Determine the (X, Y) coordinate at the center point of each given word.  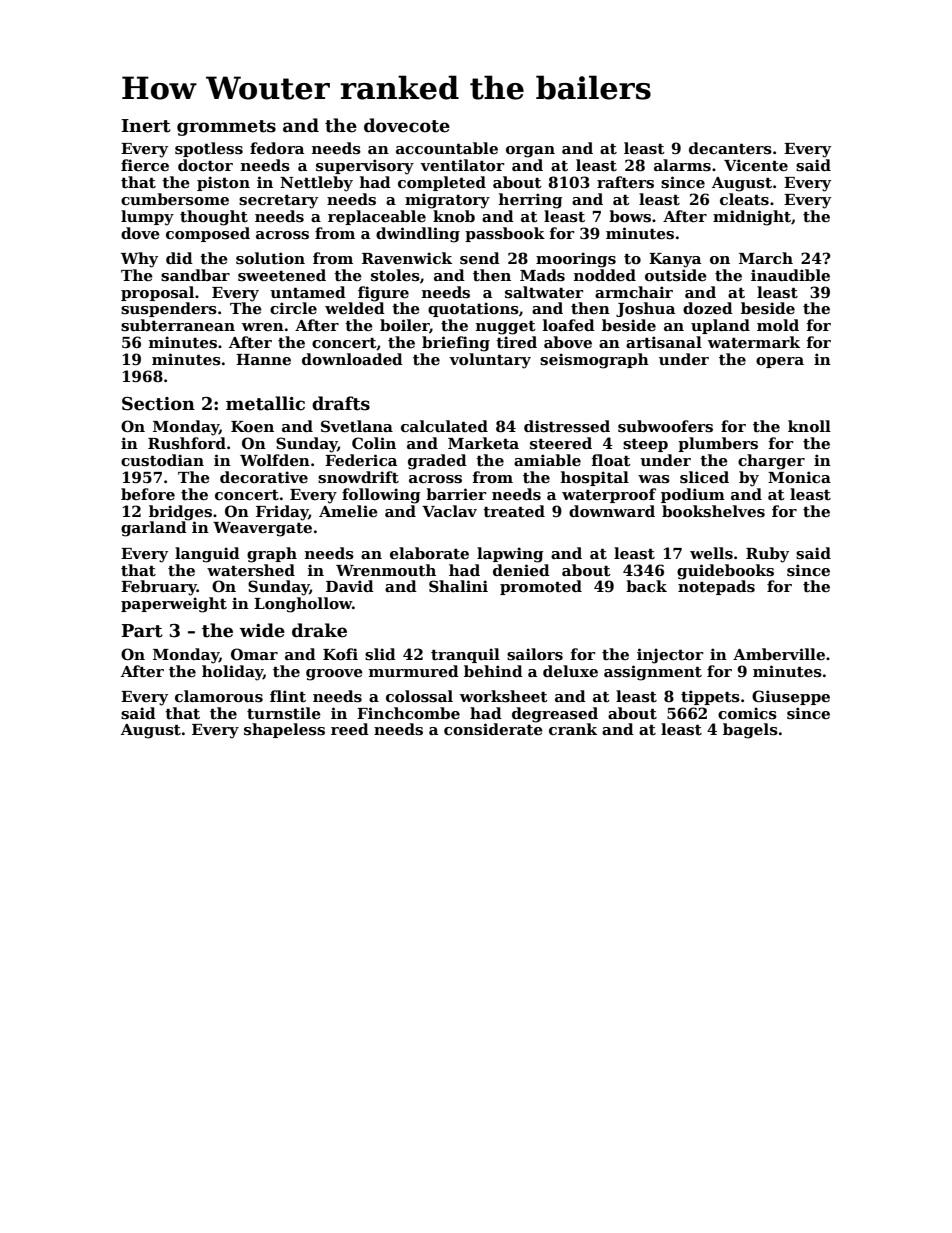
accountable (447, 148)
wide (262, 630)
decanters (730, 148)
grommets (226, 128)
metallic (265, 403)
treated (514, 511)
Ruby (767, 555)
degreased (555, 715)
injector (670, 656)
